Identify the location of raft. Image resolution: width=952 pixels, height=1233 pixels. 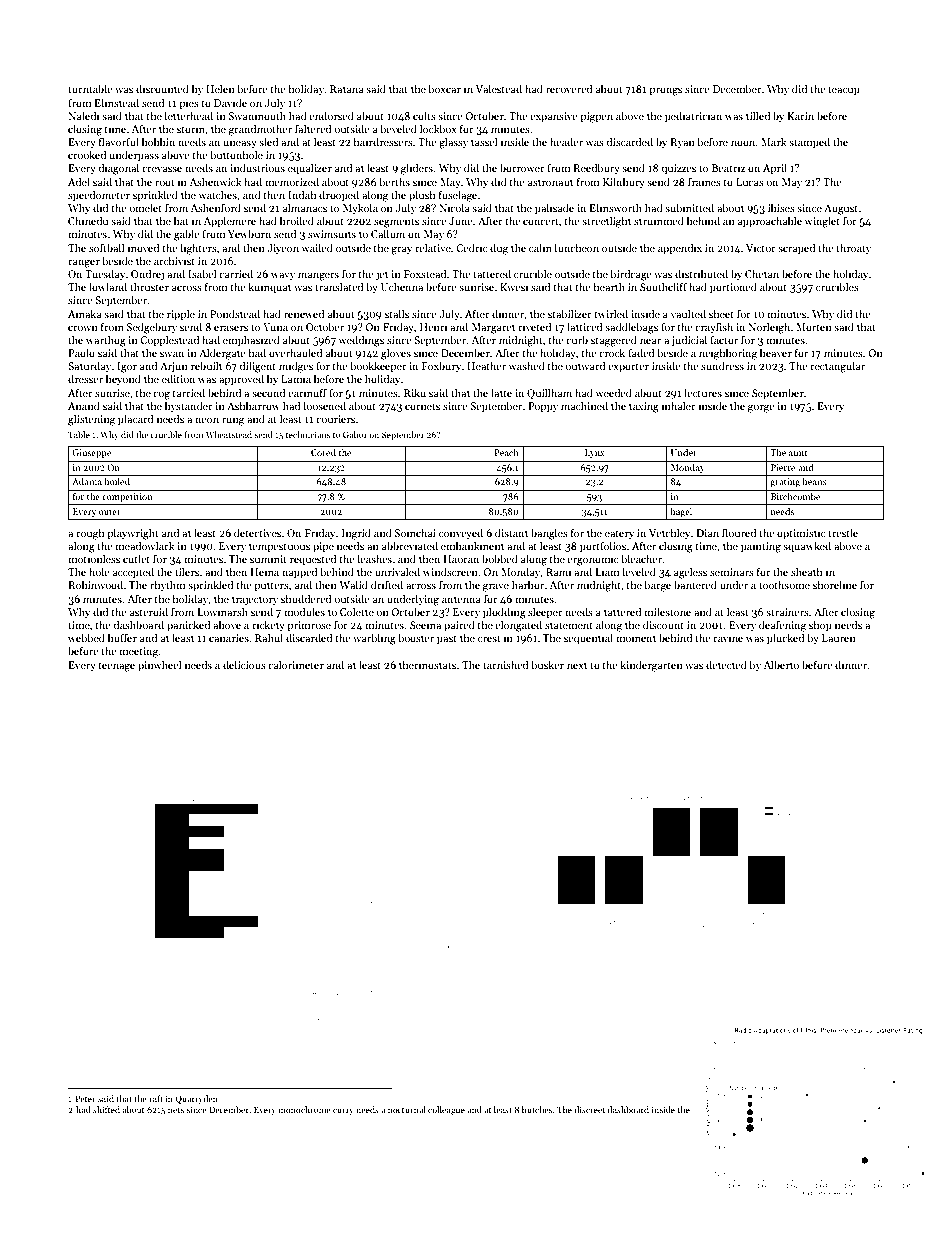
(156, 1098).
